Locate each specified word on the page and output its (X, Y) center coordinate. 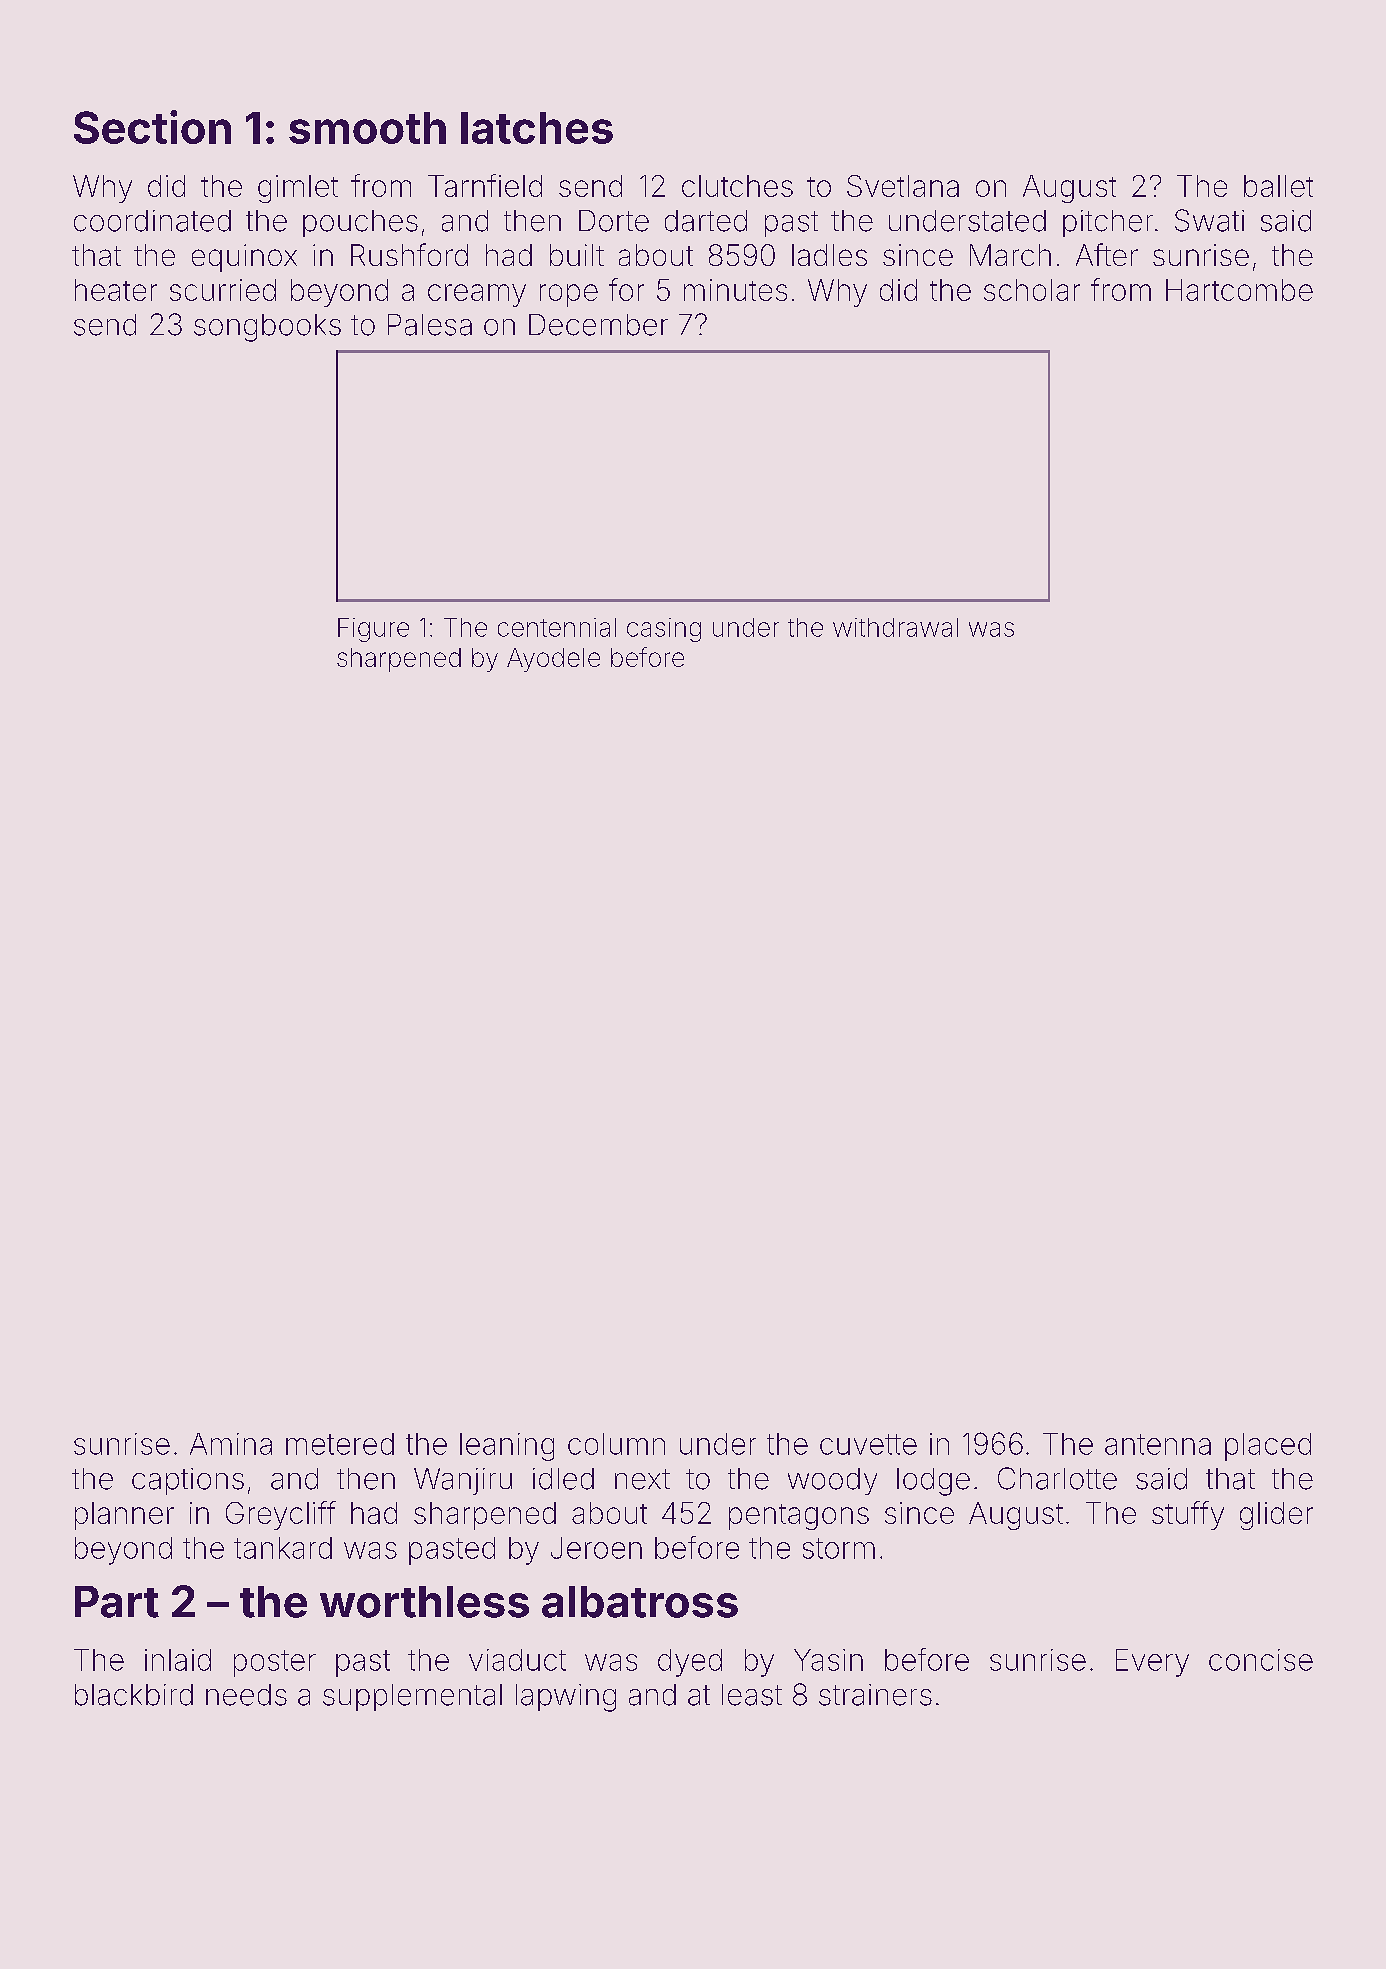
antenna (1158, 1444)
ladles (829, 255)
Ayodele (553, 660)
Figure (373, 630)
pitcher (1108, 223)
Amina (231, 1444)
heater (116, 290)
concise (1261, 1660)
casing (664, 630)
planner (124, 1516)
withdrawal (895, 627)
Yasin (828, 1660)
